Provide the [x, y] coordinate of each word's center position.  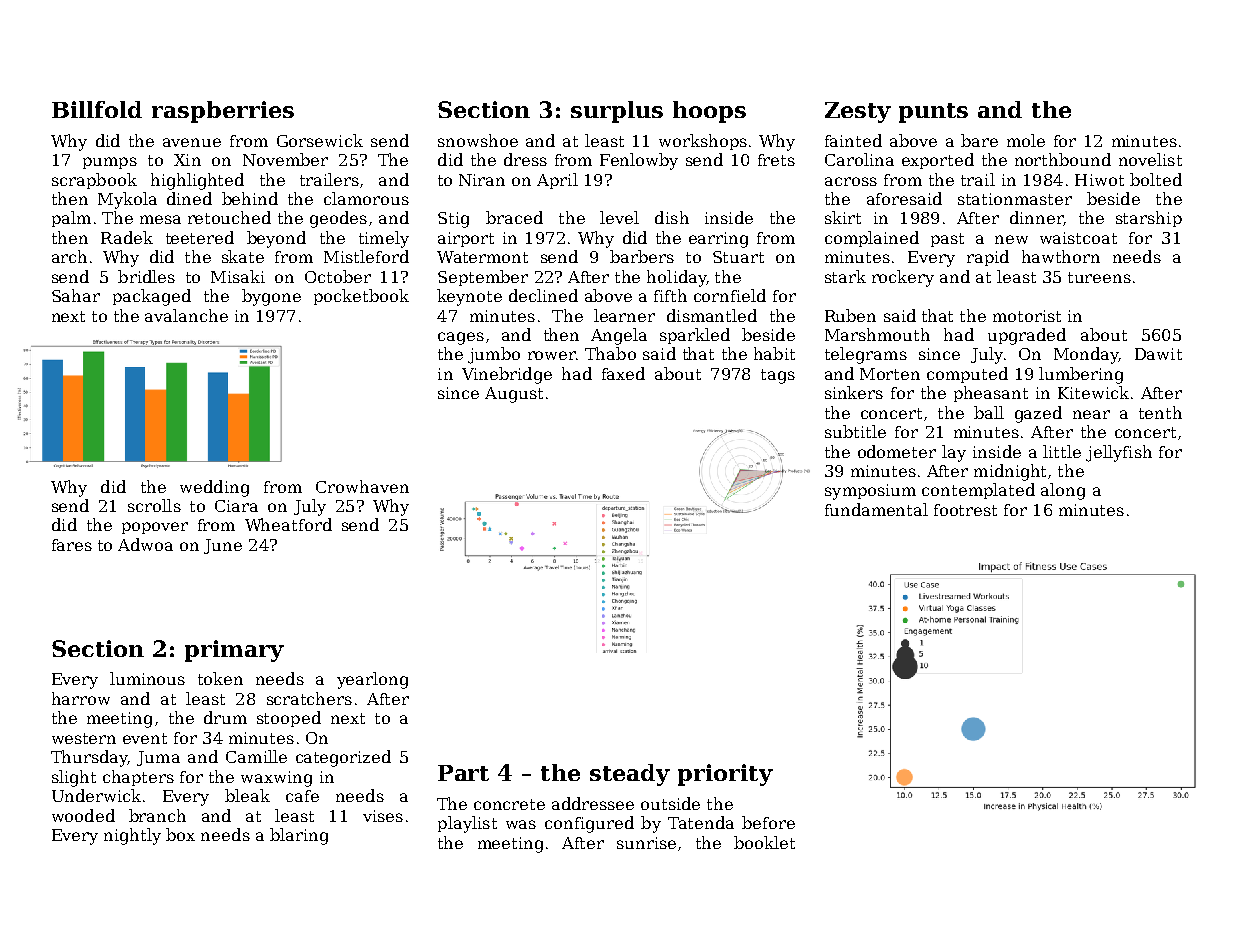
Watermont [482, 257]
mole [1026, 140]
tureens [1099, 277]
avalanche [186, 315]
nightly [132, 836]
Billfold [97, 109]
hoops [709, 112]
